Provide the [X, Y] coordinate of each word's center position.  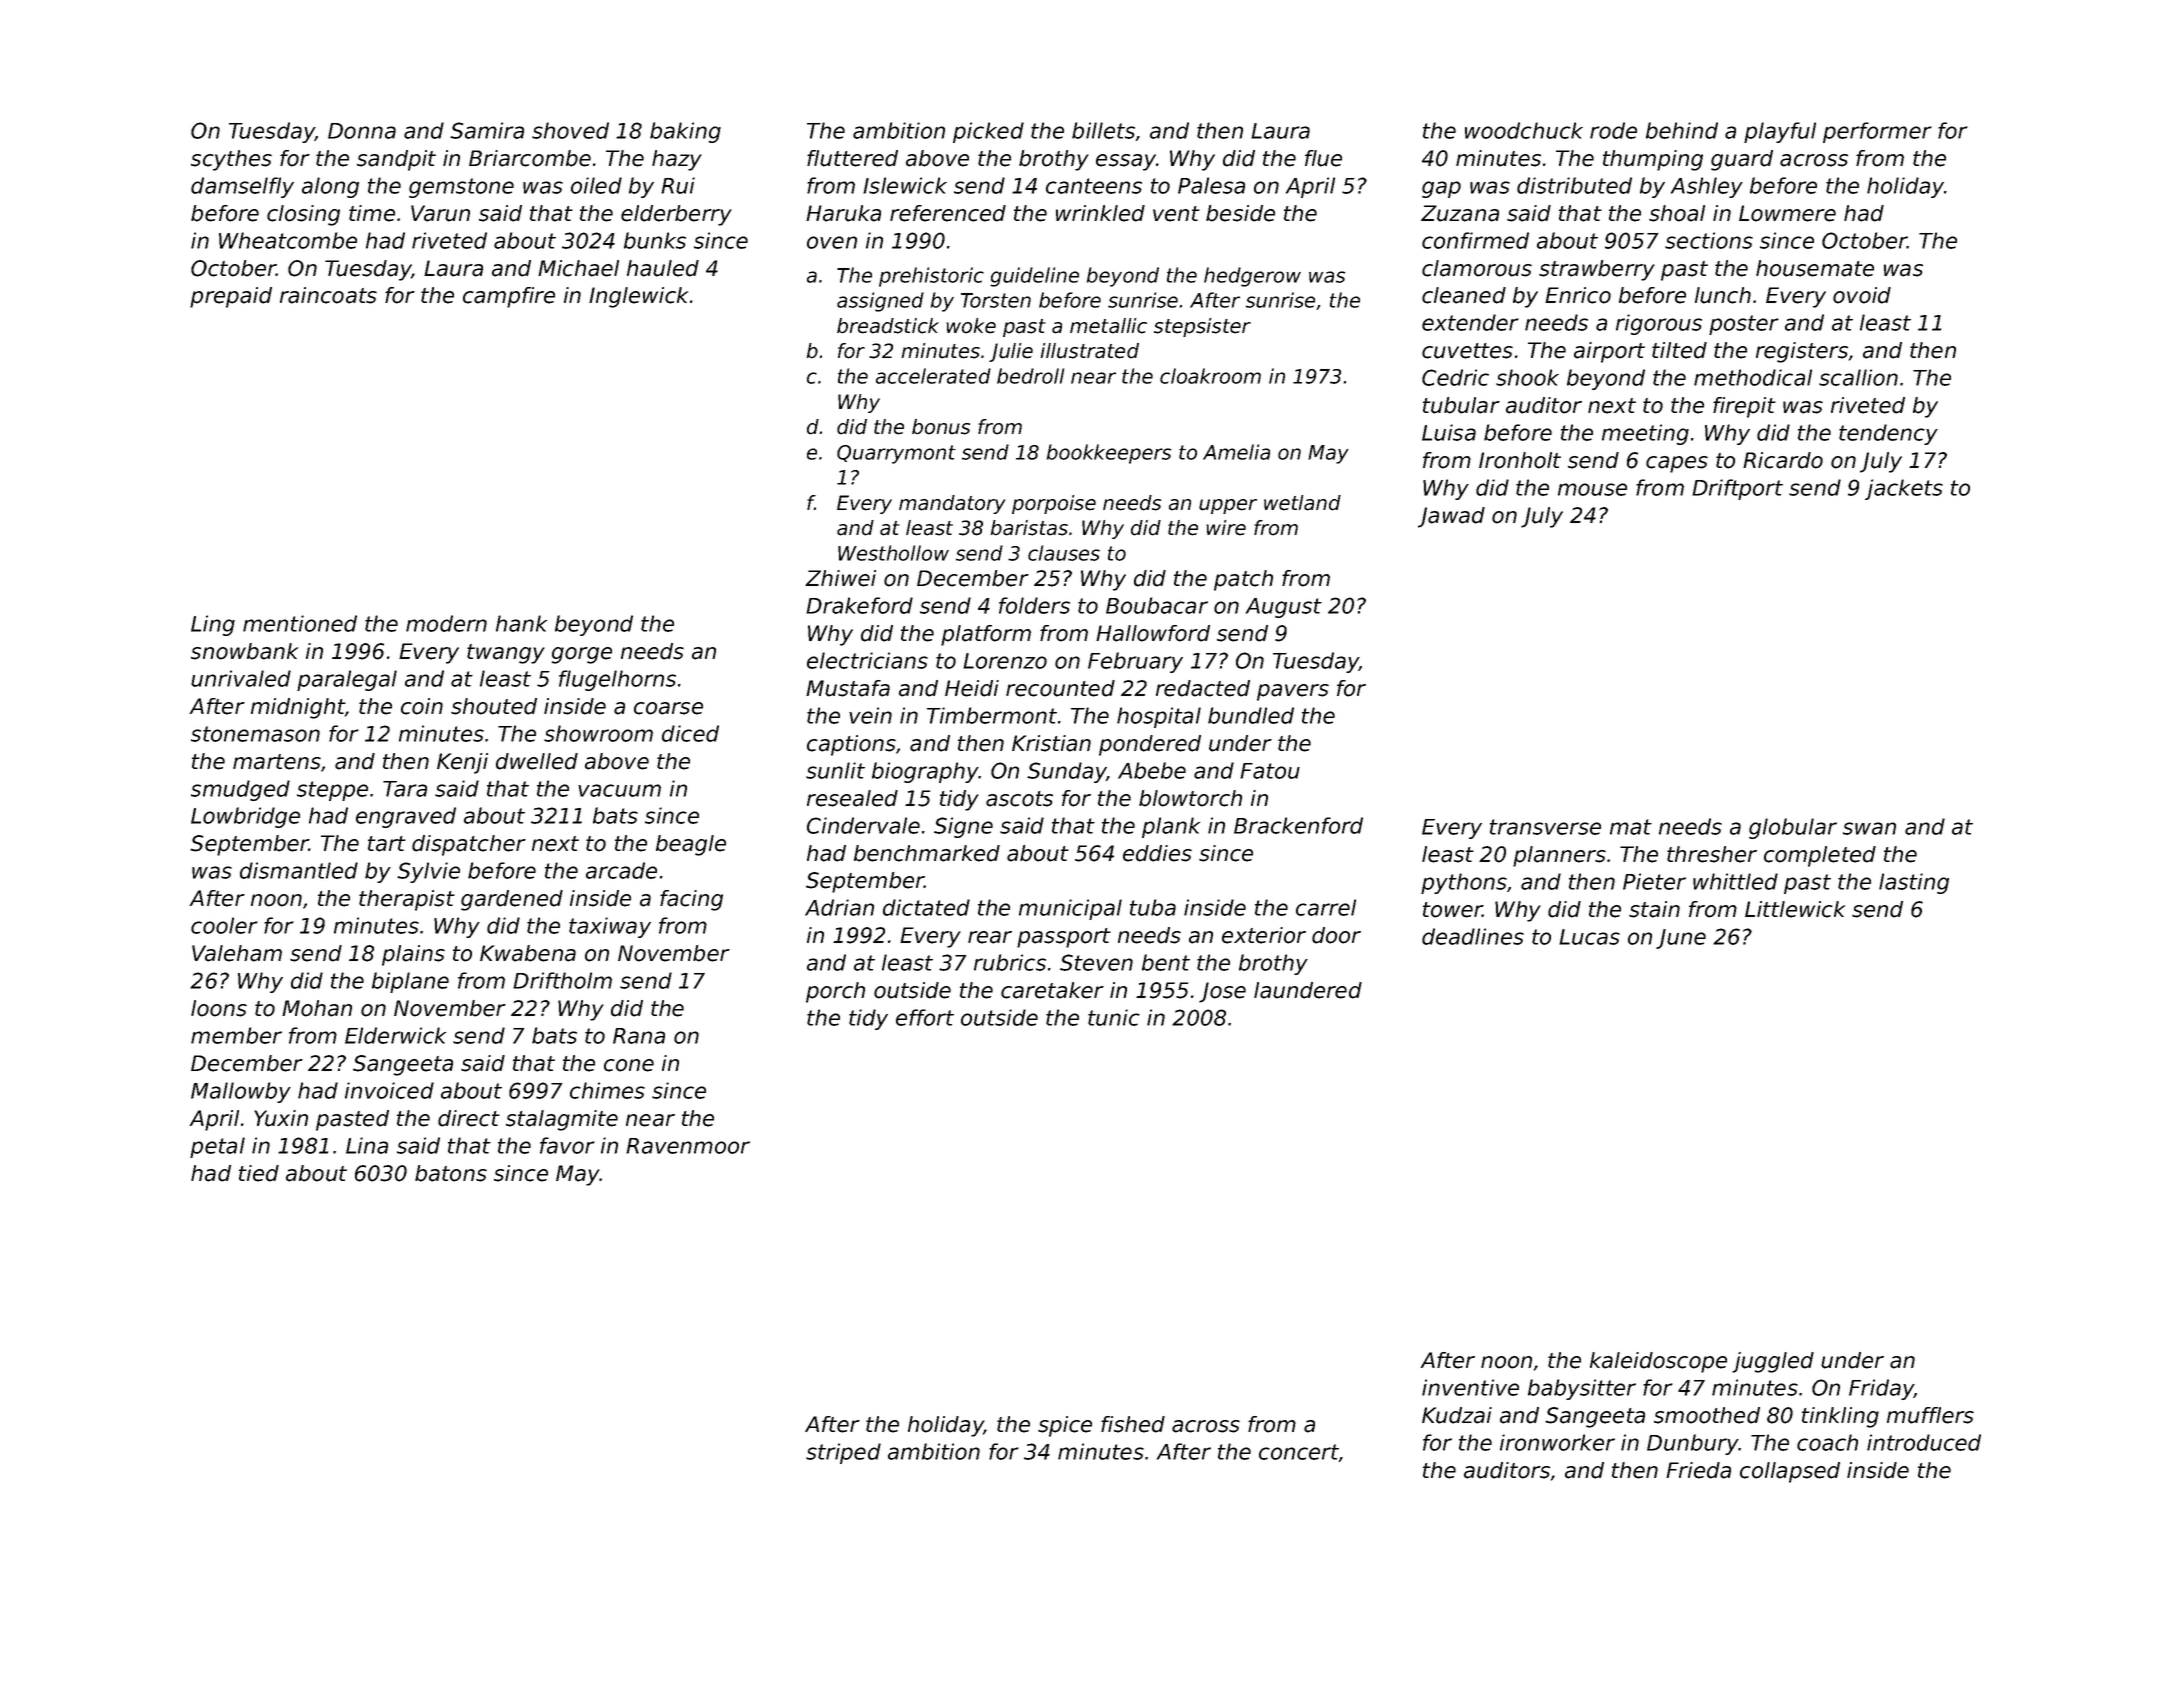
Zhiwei [840, 578]
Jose [1222, 992]
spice [1065, 1426]
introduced [1924, 1442]
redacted [1203, 688]
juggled [1773, 1362]
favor [567, 1145]
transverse [1545, 827]
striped [843, 1453]
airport [1609, 352]
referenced [948, 213]
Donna [362, 131]
